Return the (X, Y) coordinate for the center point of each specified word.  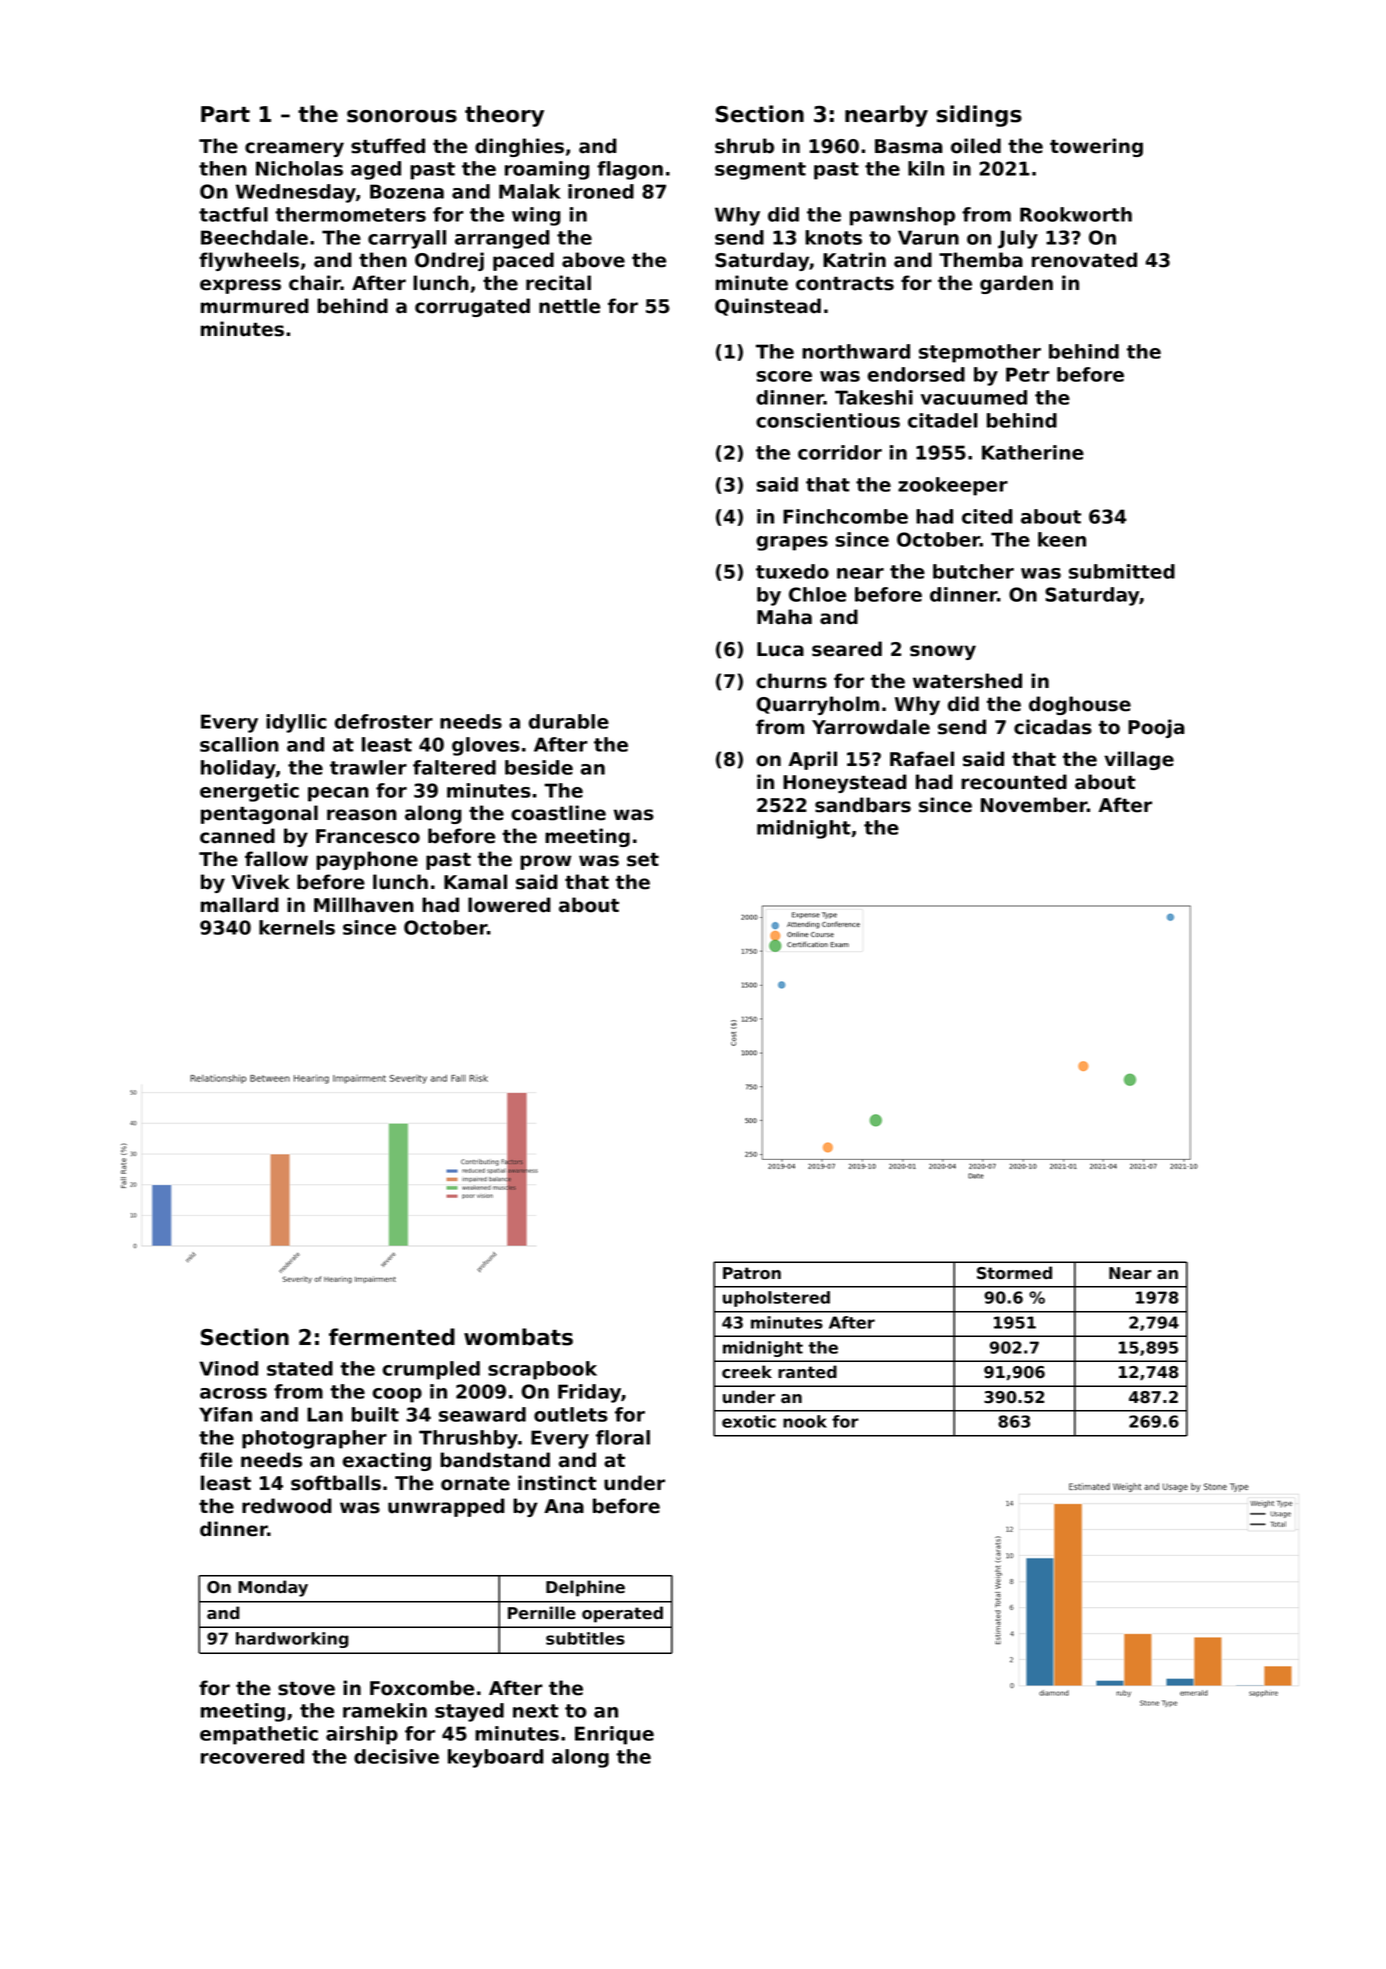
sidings (979, 116)
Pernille (542, 1613)
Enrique (614, 1735)
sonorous (402, 116)
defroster (384, 721)
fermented (392, 1337)
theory (504, 116)
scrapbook (542, 1370)
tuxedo (792, 571)
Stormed (1014, 1273)
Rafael (922, 759)
